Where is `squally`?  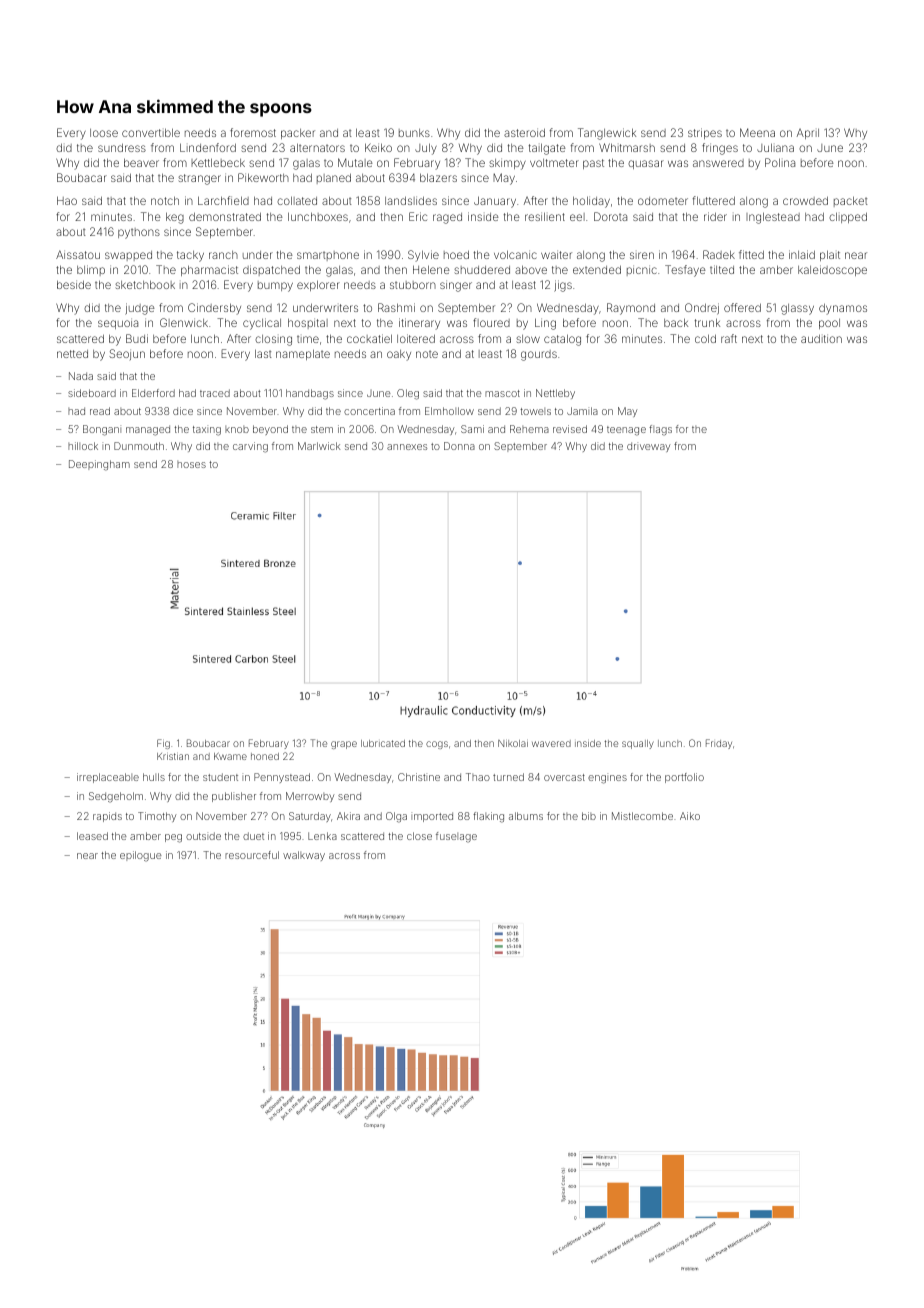 squally is located at coordinates (638, 744).
